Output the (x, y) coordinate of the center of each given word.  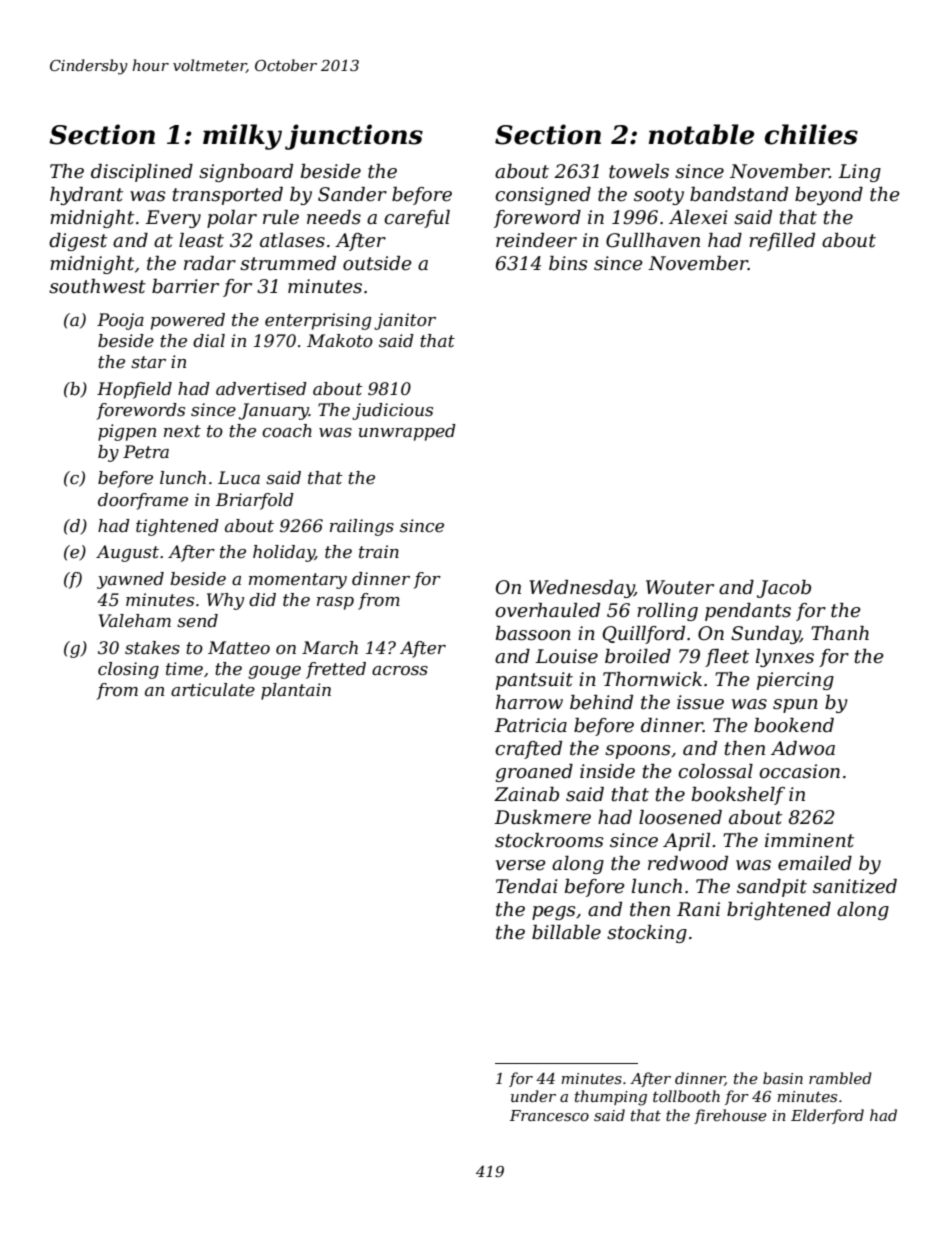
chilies (811, 134)
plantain (296, 691)
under (533, 1096)
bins (568, 263)
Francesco (549, 1115)
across (400, 671)
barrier (185, 286)
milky (242, 137)
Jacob (784, 589)
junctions (354, 137)
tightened (177, 527)
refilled (782, 242)
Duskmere (542, 817)
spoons (637, 752)
